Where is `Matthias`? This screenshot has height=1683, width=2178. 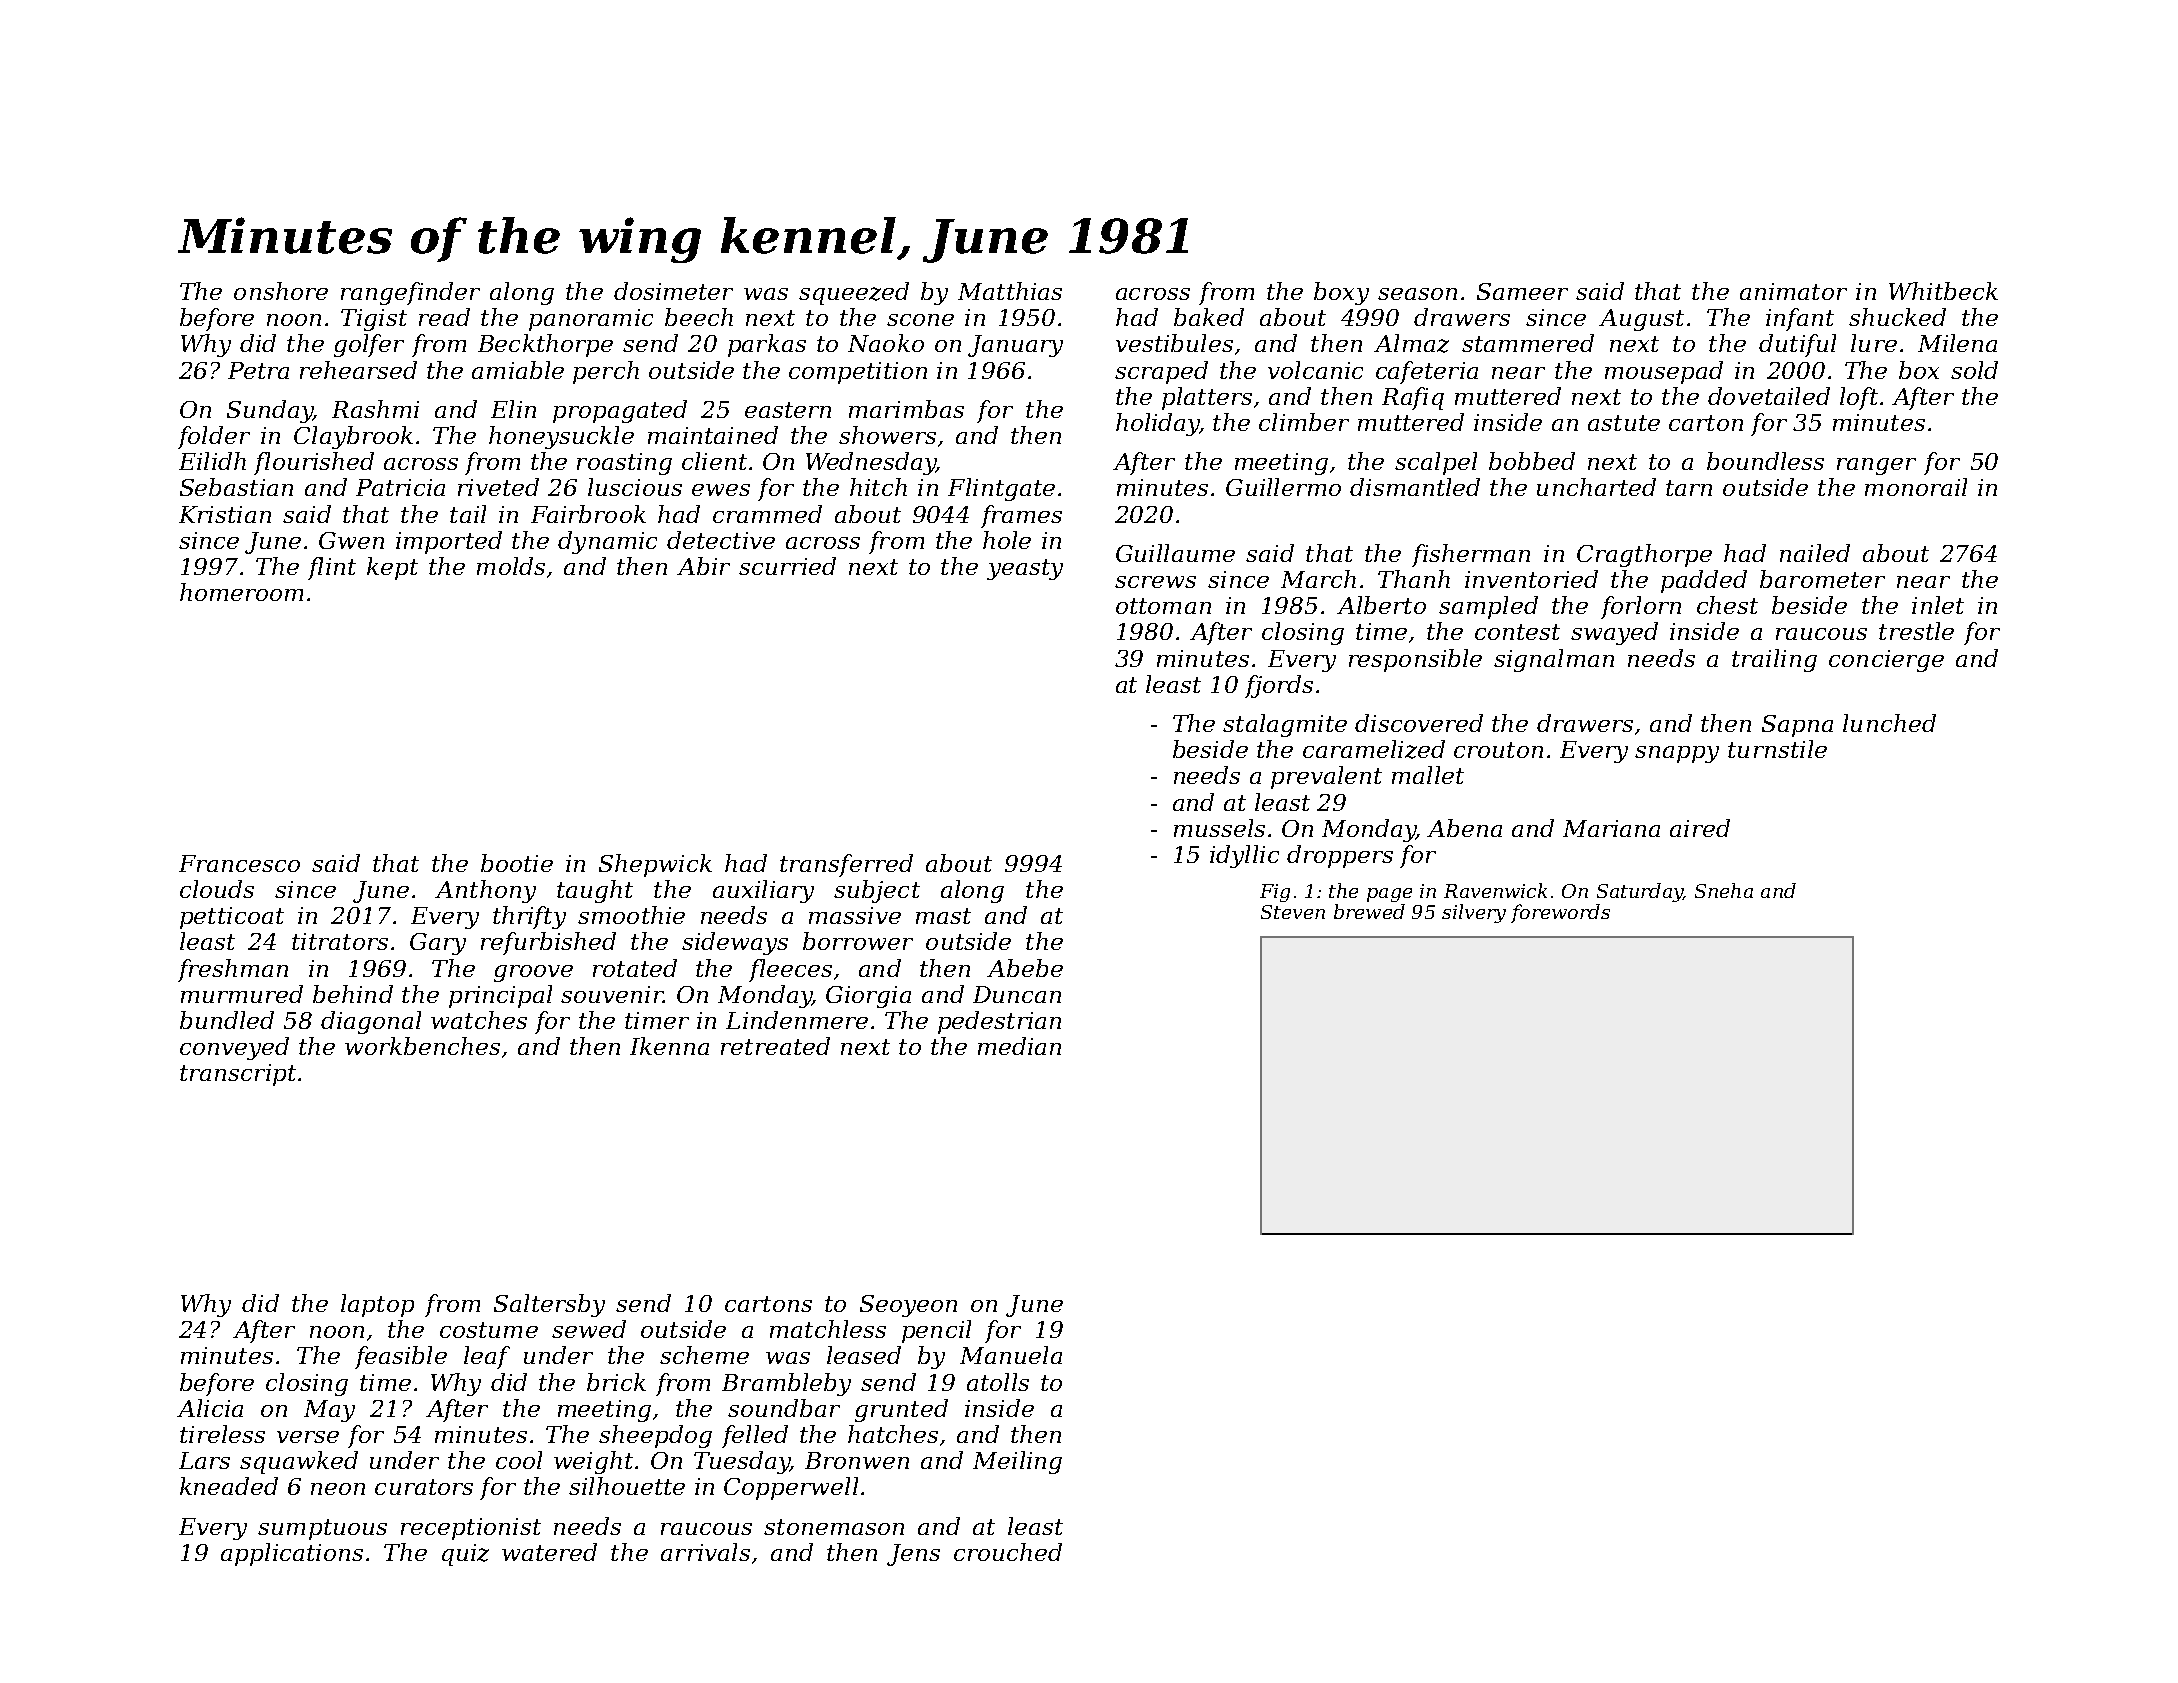 Matthias is located at coordinates (1010, 291).
